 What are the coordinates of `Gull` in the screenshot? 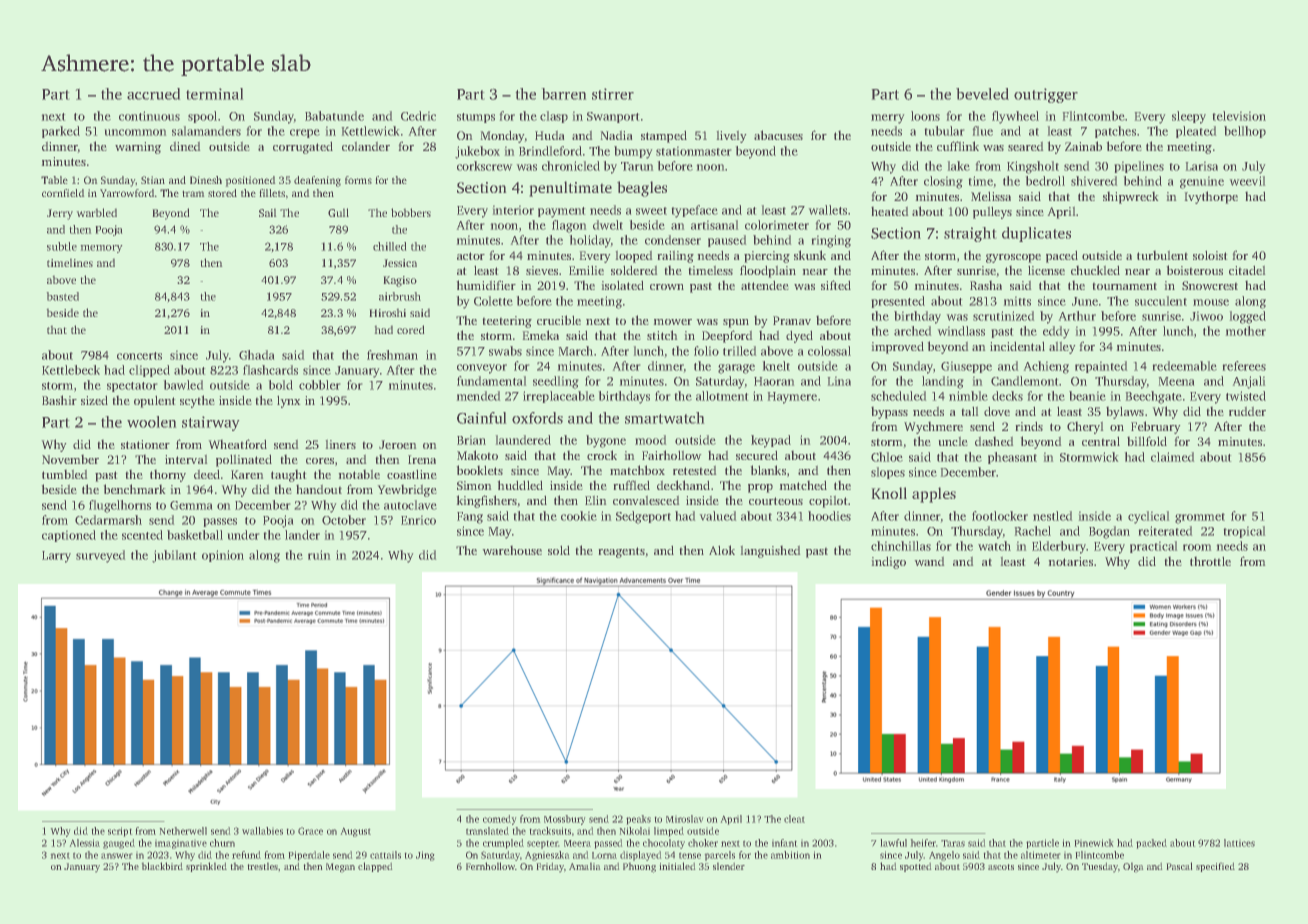 It's located at (338, 212).
